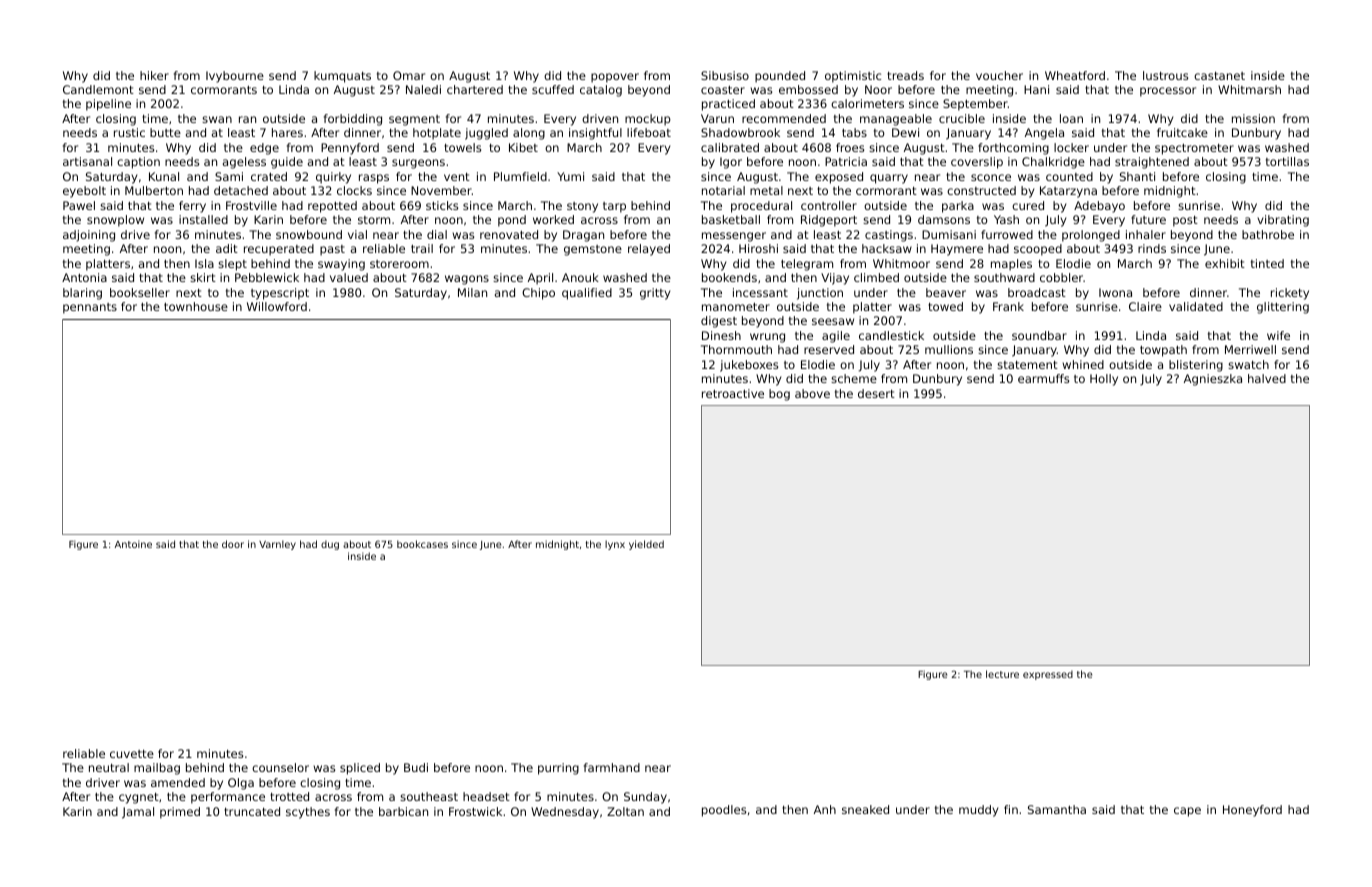  I want to click on pennants, so click(90, 308).
